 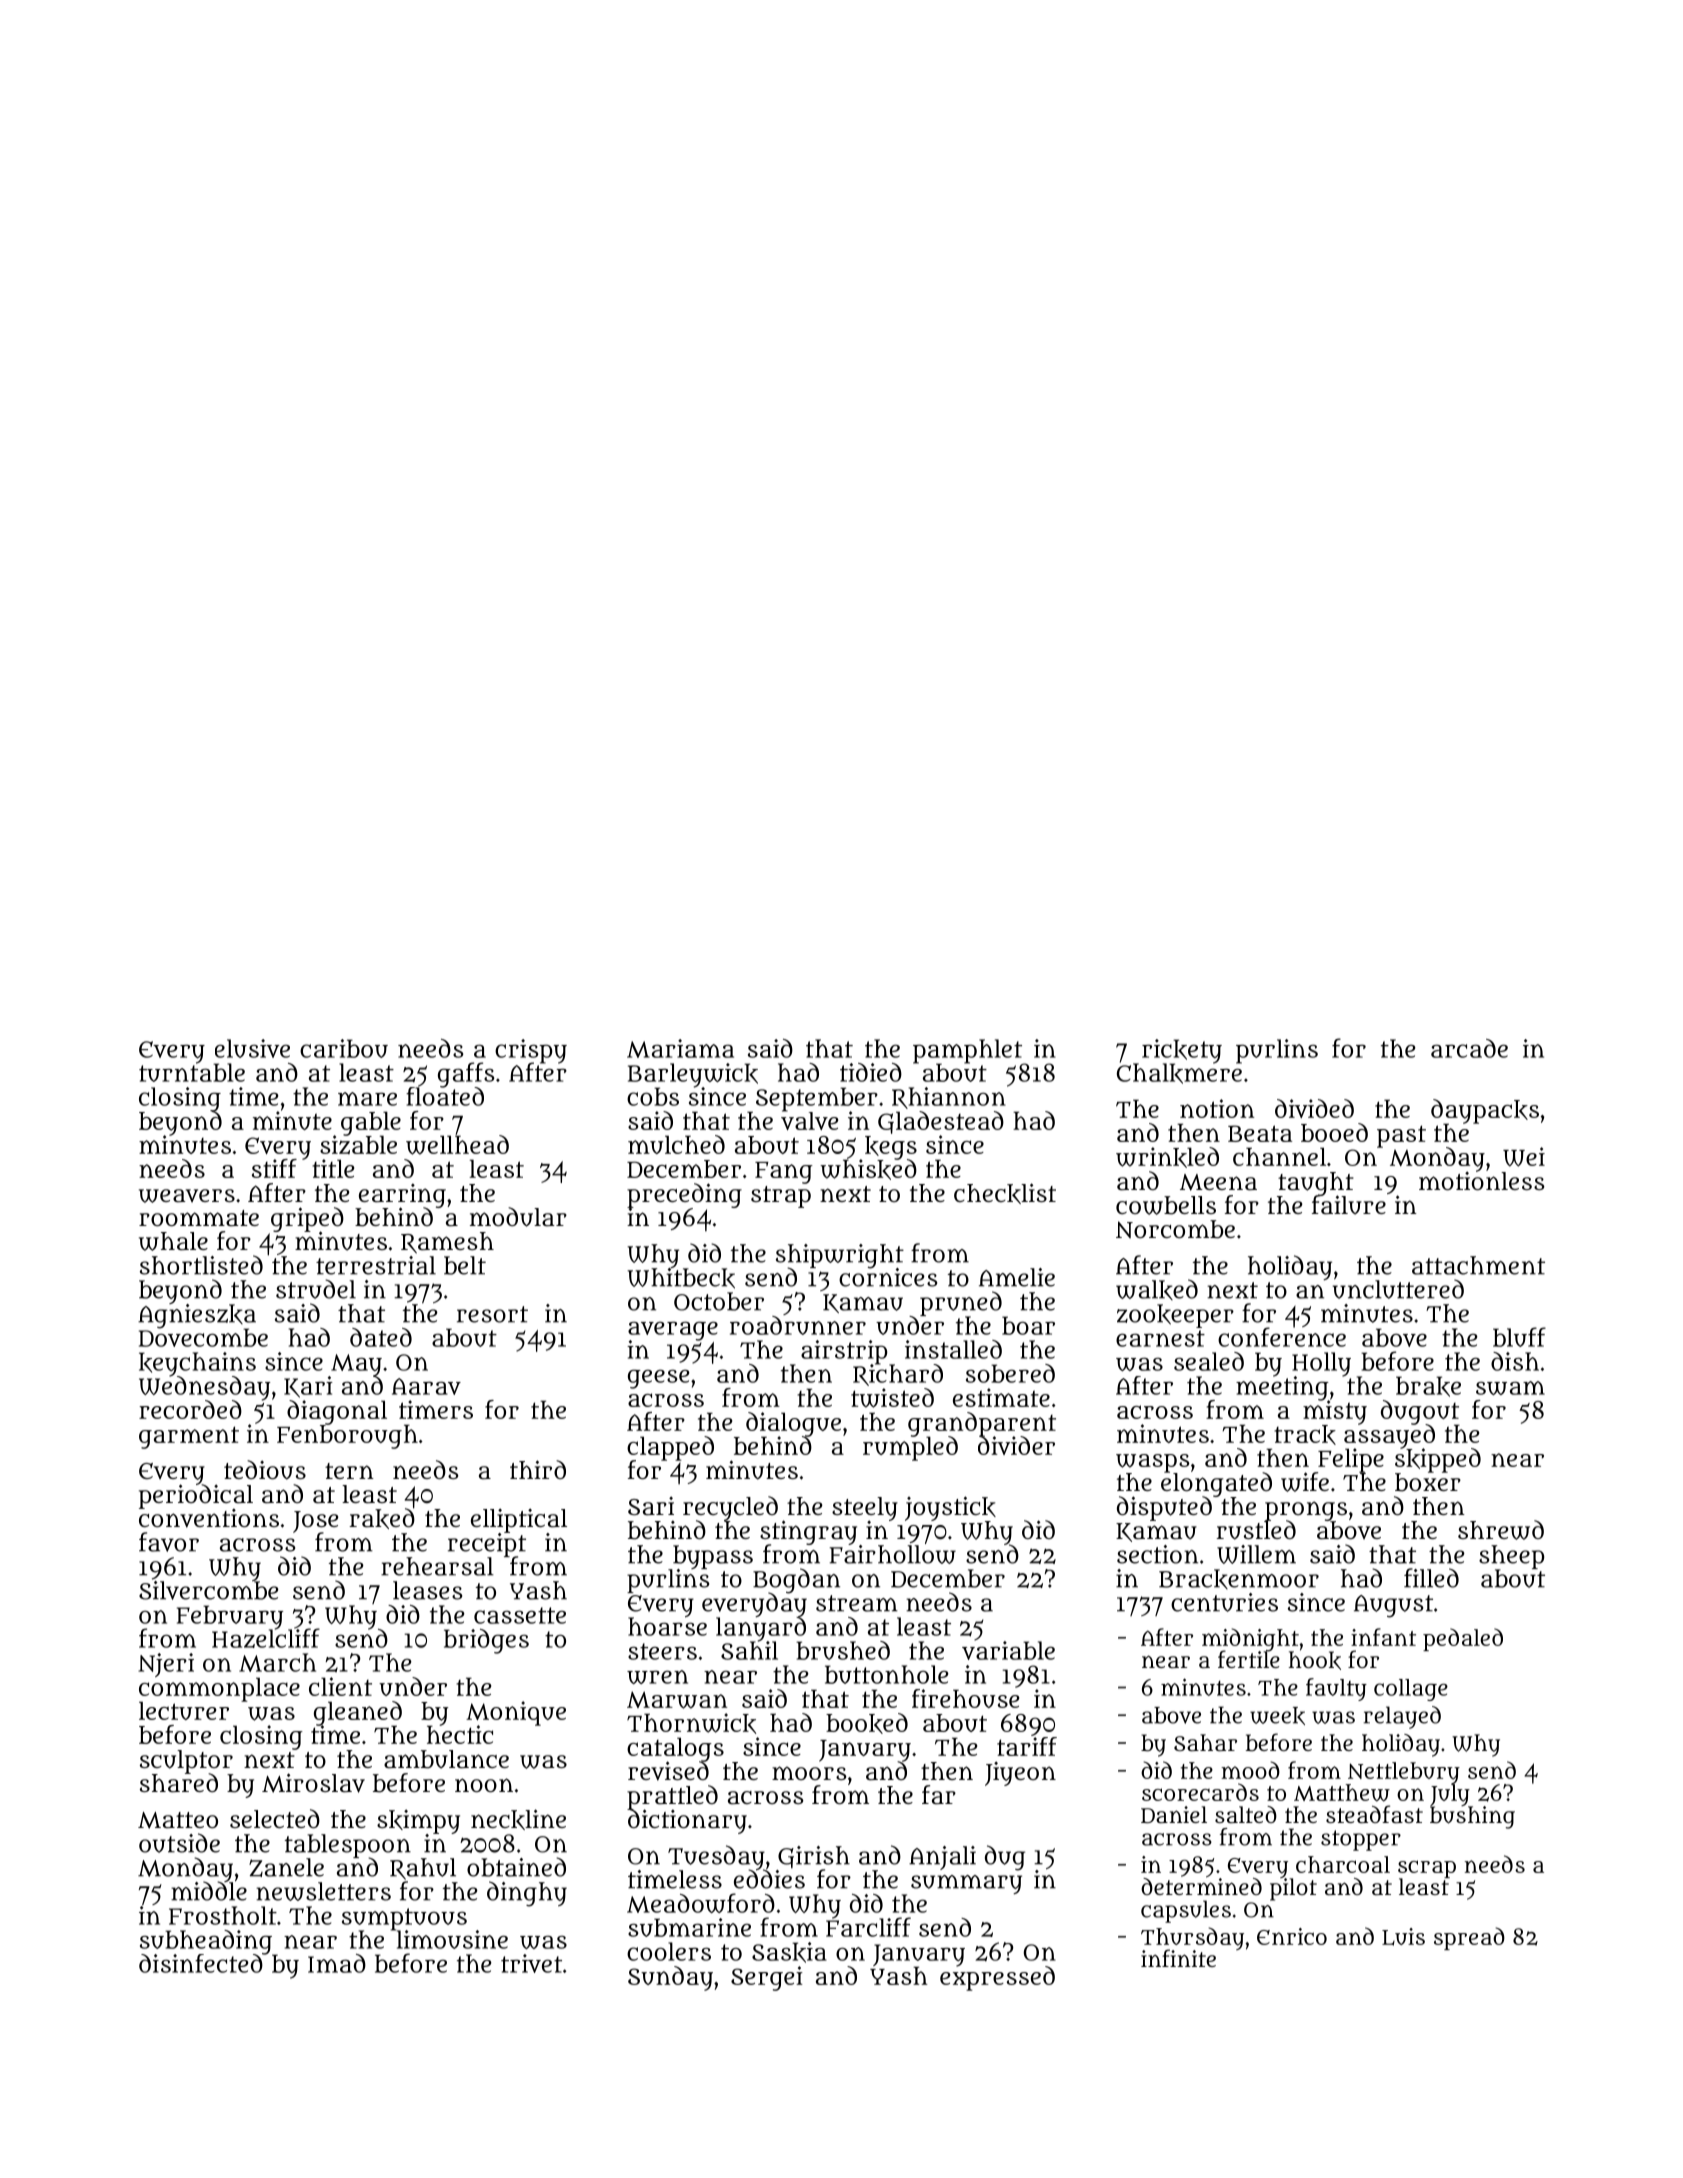 I want to click on rickety, so click(x=1182, y=1051).
